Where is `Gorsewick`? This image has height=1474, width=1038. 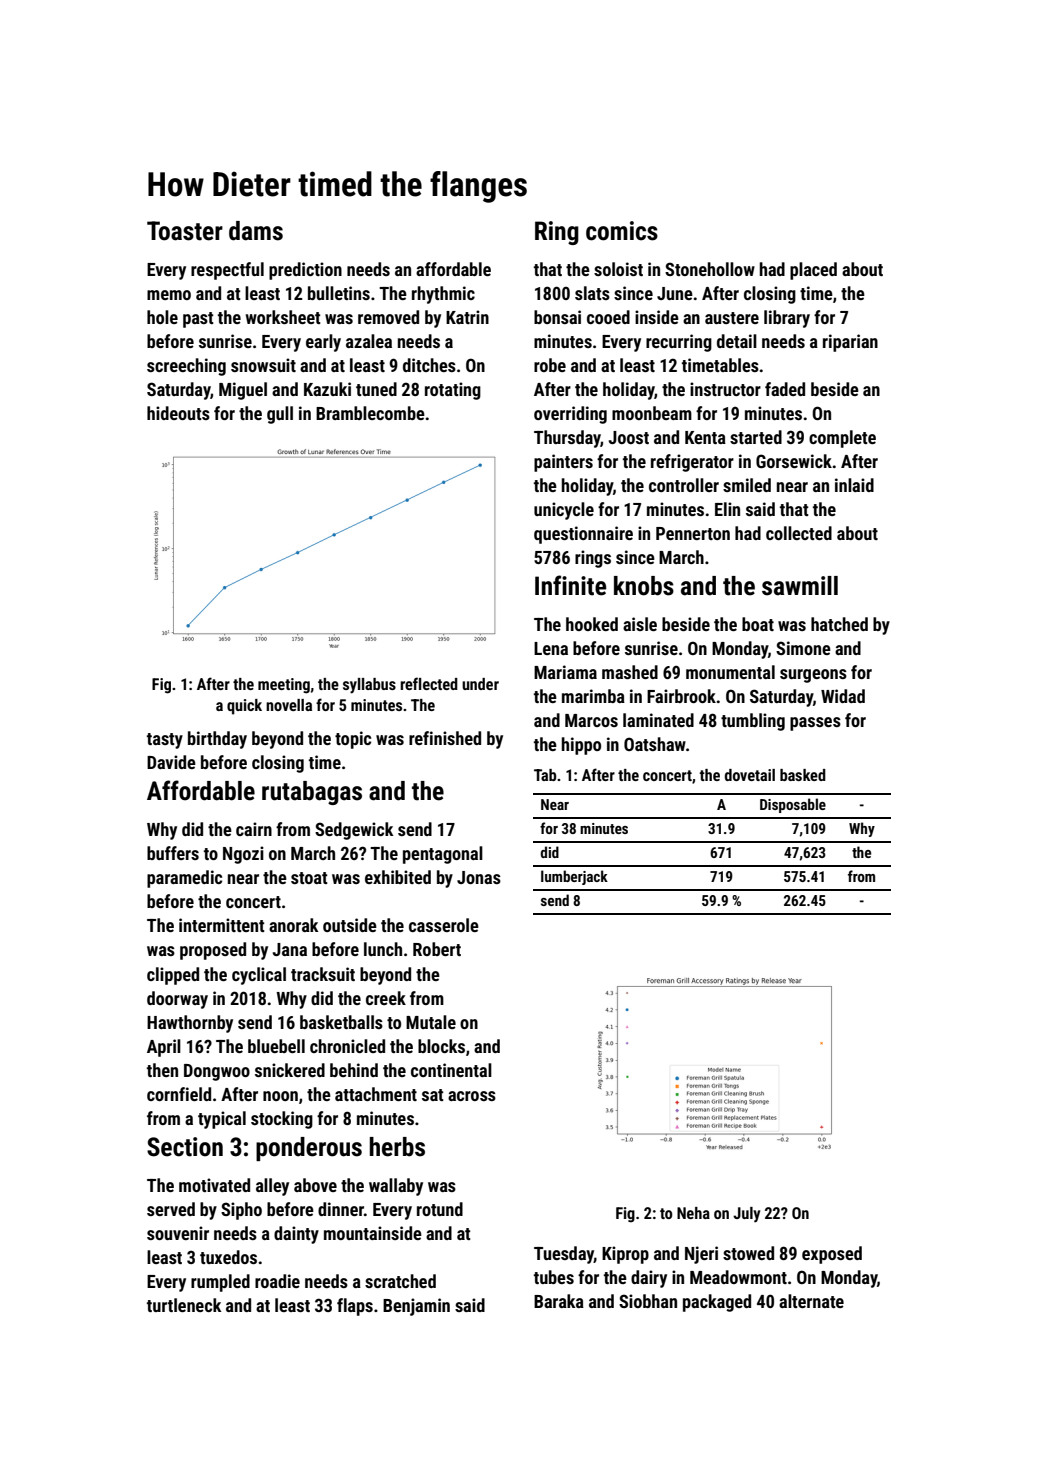 Gorsewick is located at coordinates (794, 461).
